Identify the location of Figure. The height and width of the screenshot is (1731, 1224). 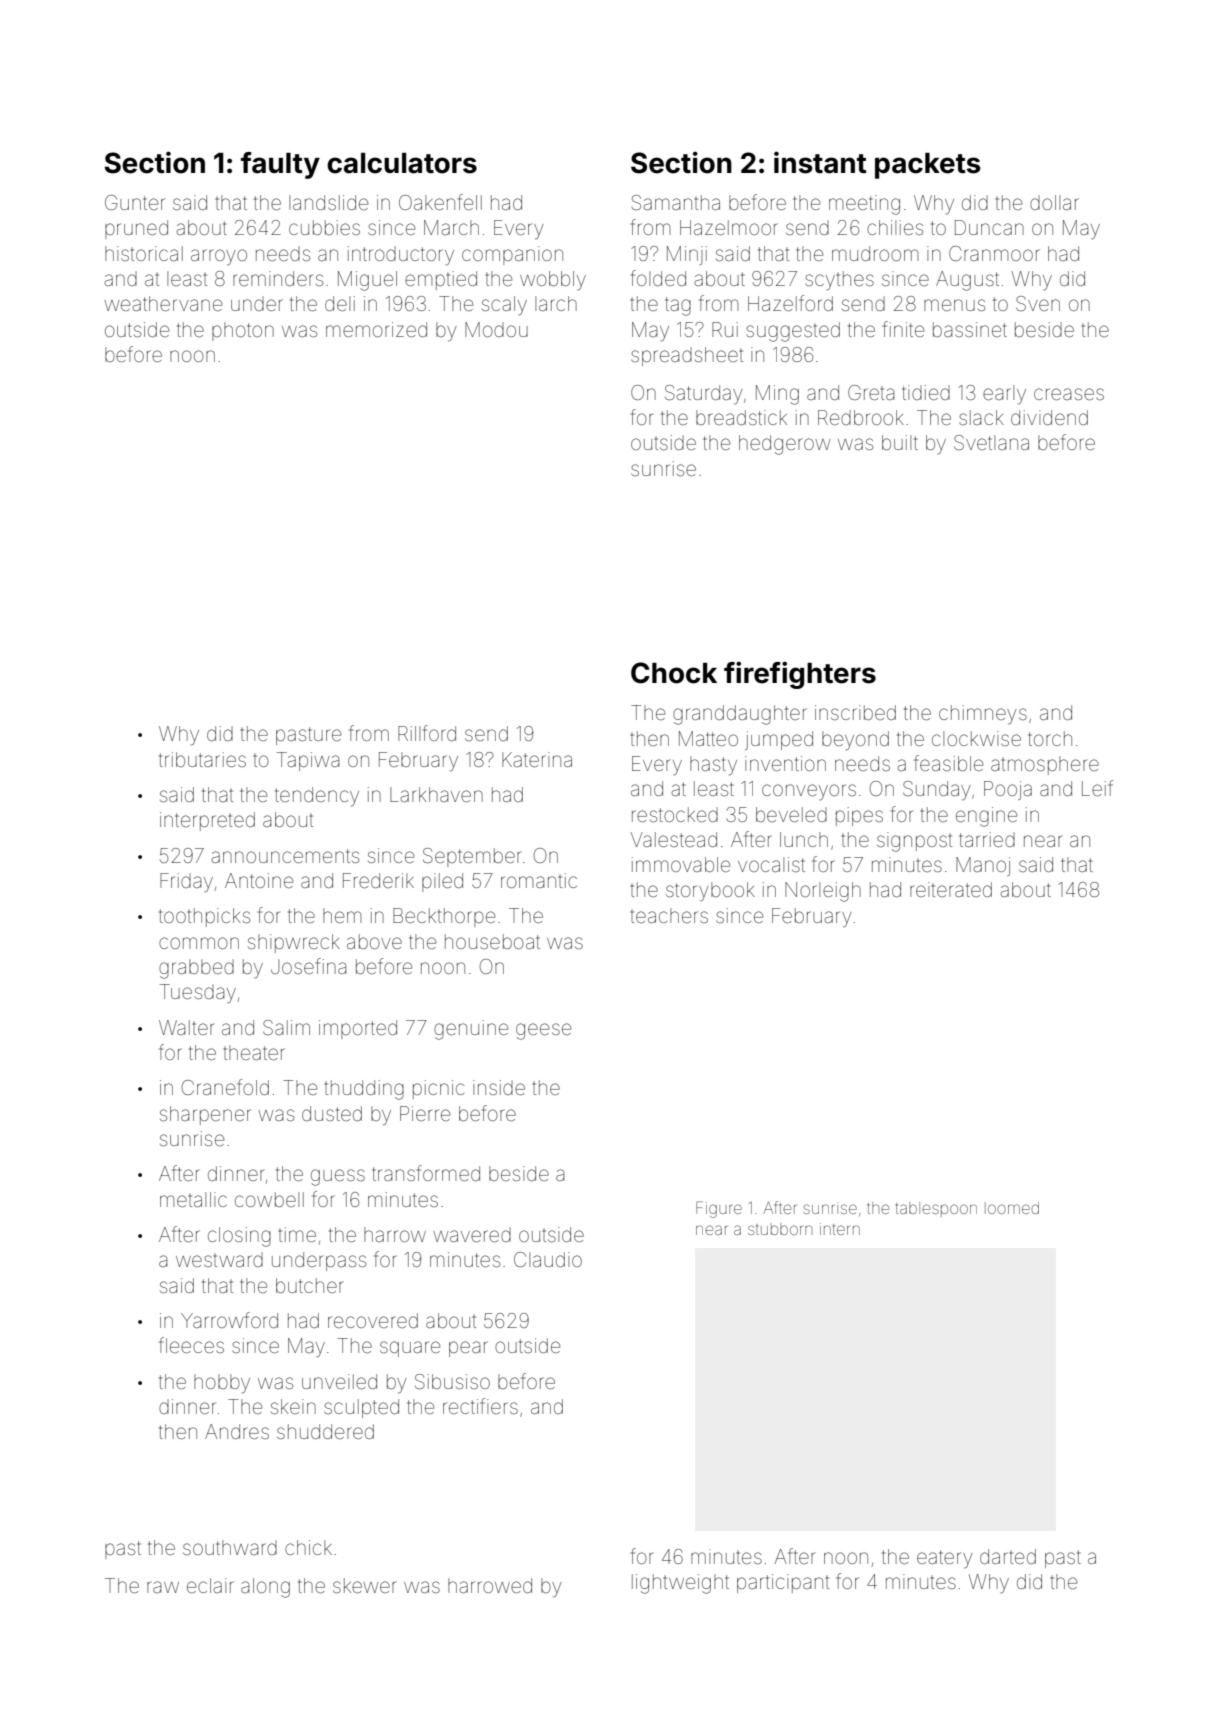
(719, 1209).
